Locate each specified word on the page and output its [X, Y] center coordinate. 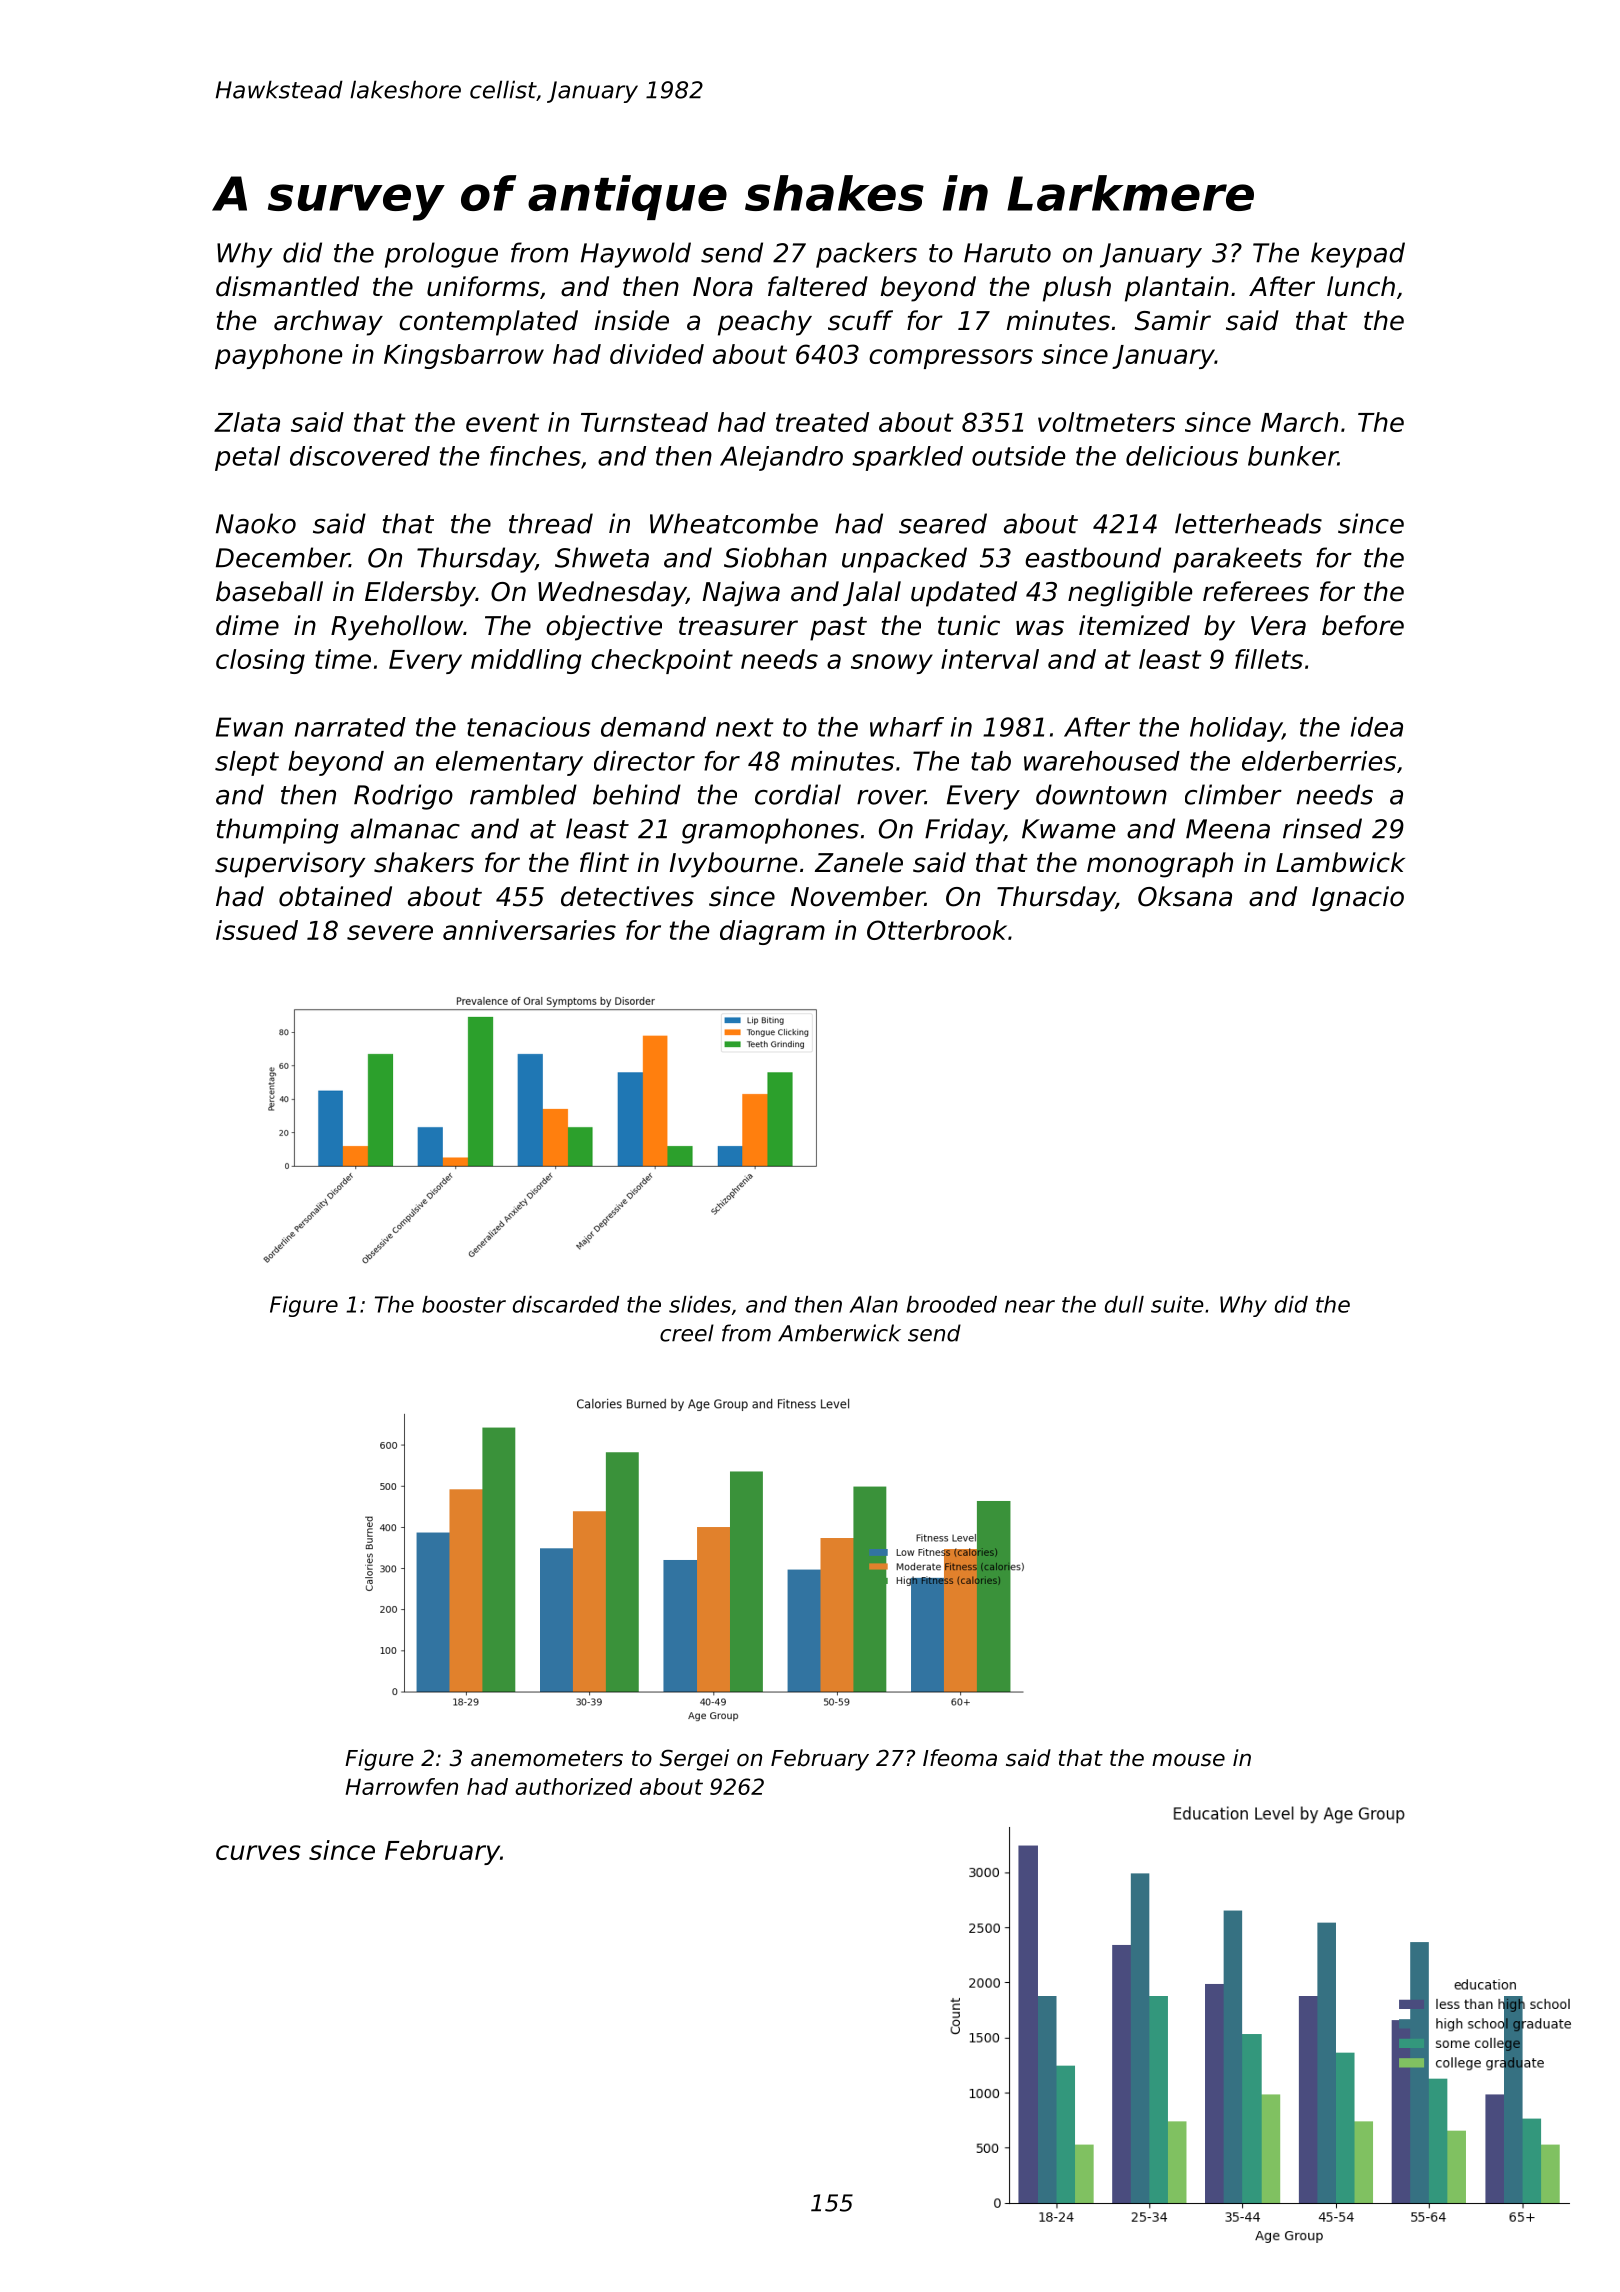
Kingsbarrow [464, 356]
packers [866, 255]
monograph [1160, 865]
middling [526, 661]
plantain [1177, 289]
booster [464, 1304]
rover [891, 797]
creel [687, 1333]
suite [1177, 1304]
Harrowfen [401, 1786]
